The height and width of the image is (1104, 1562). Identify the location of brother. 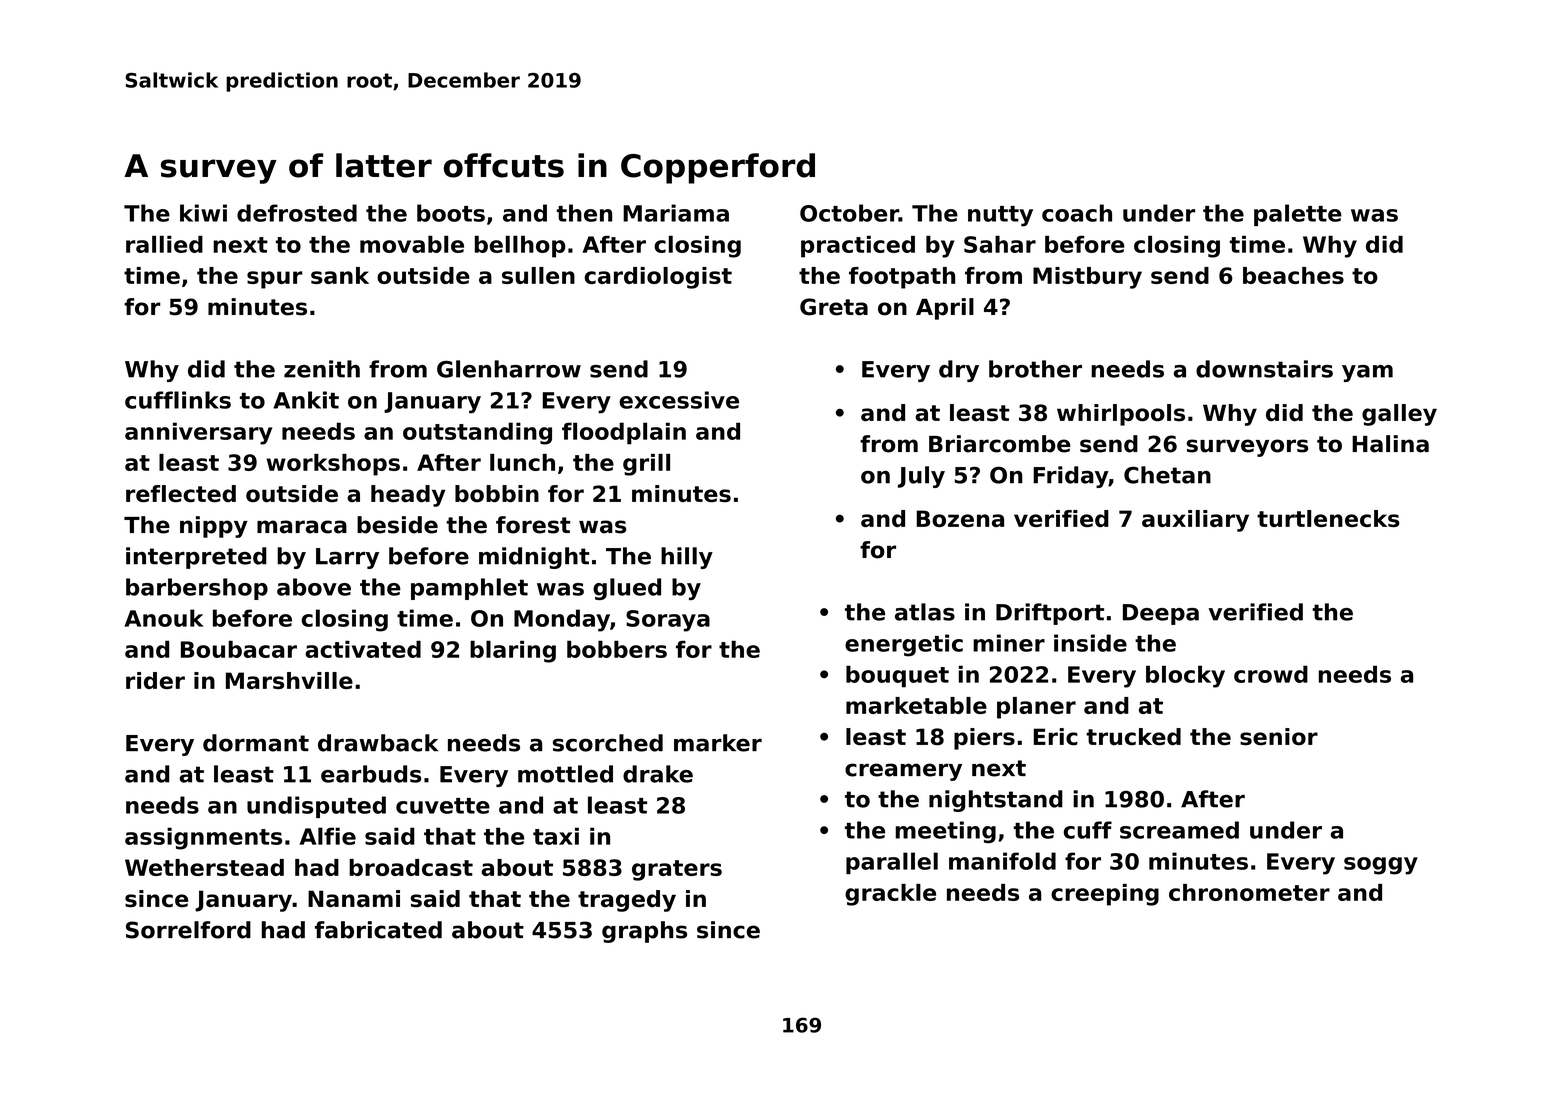
(1035, 369).
